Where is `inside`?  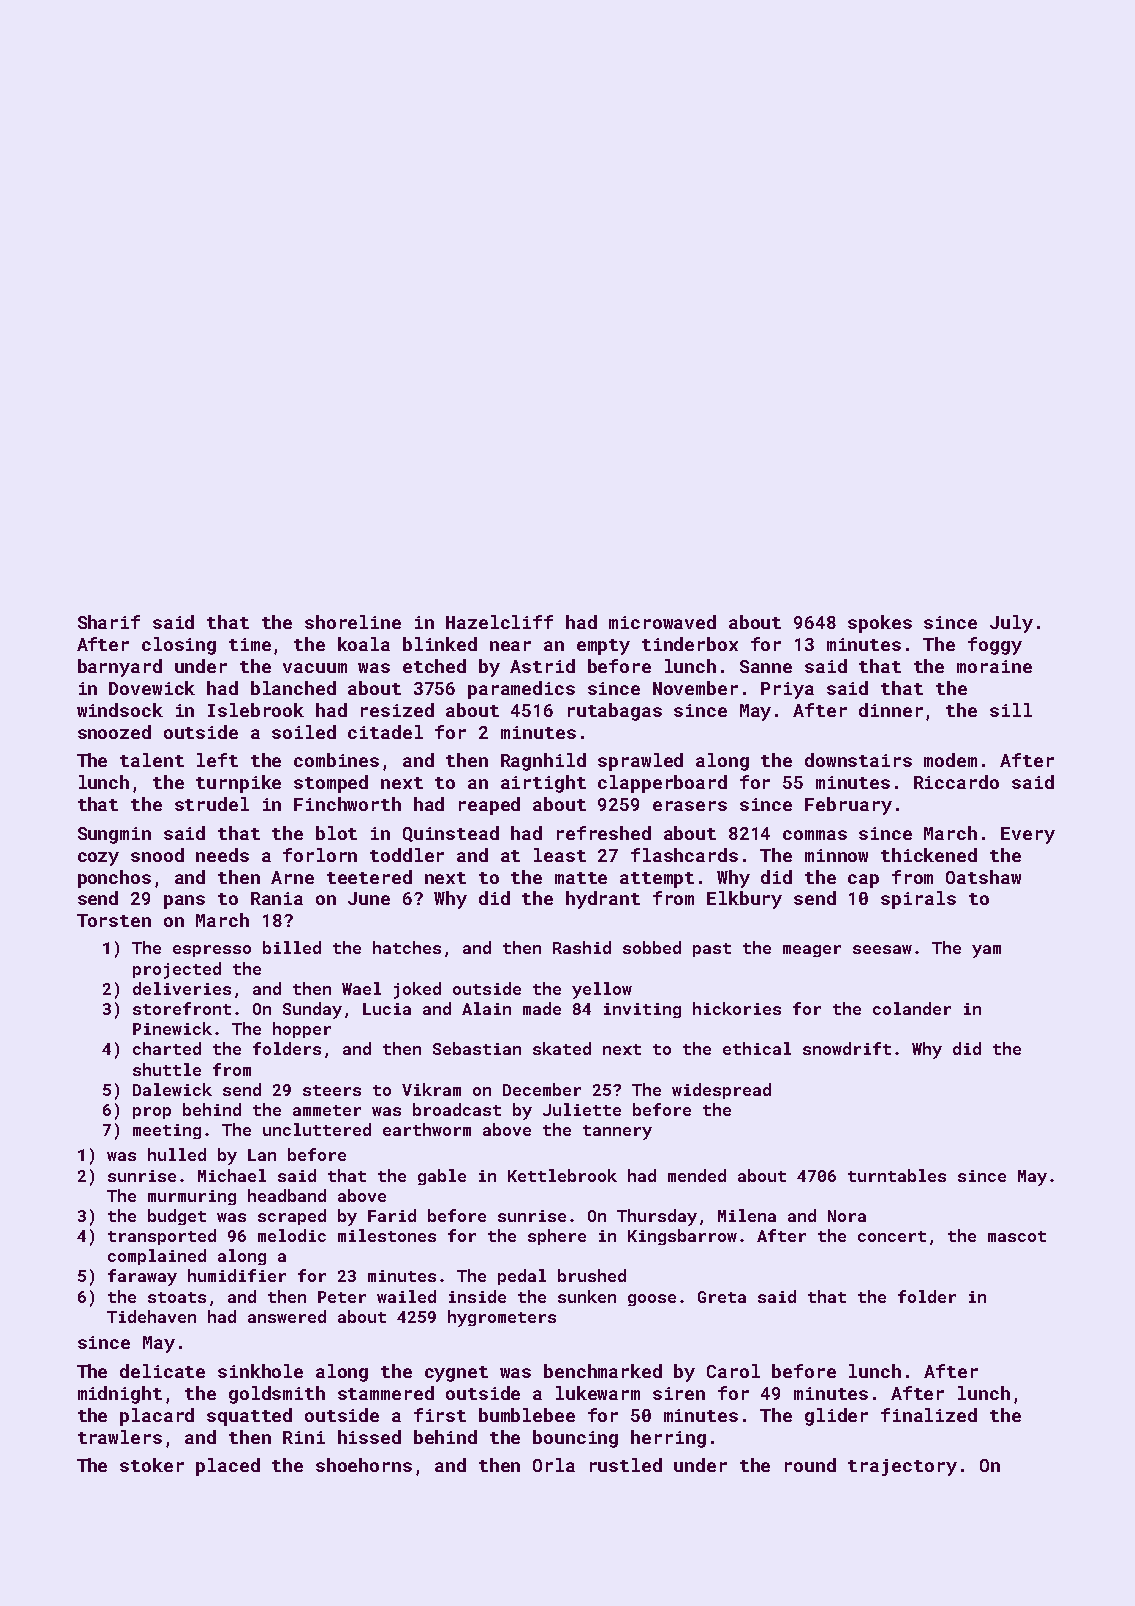
inside is located at coordinates (477, 1296).
